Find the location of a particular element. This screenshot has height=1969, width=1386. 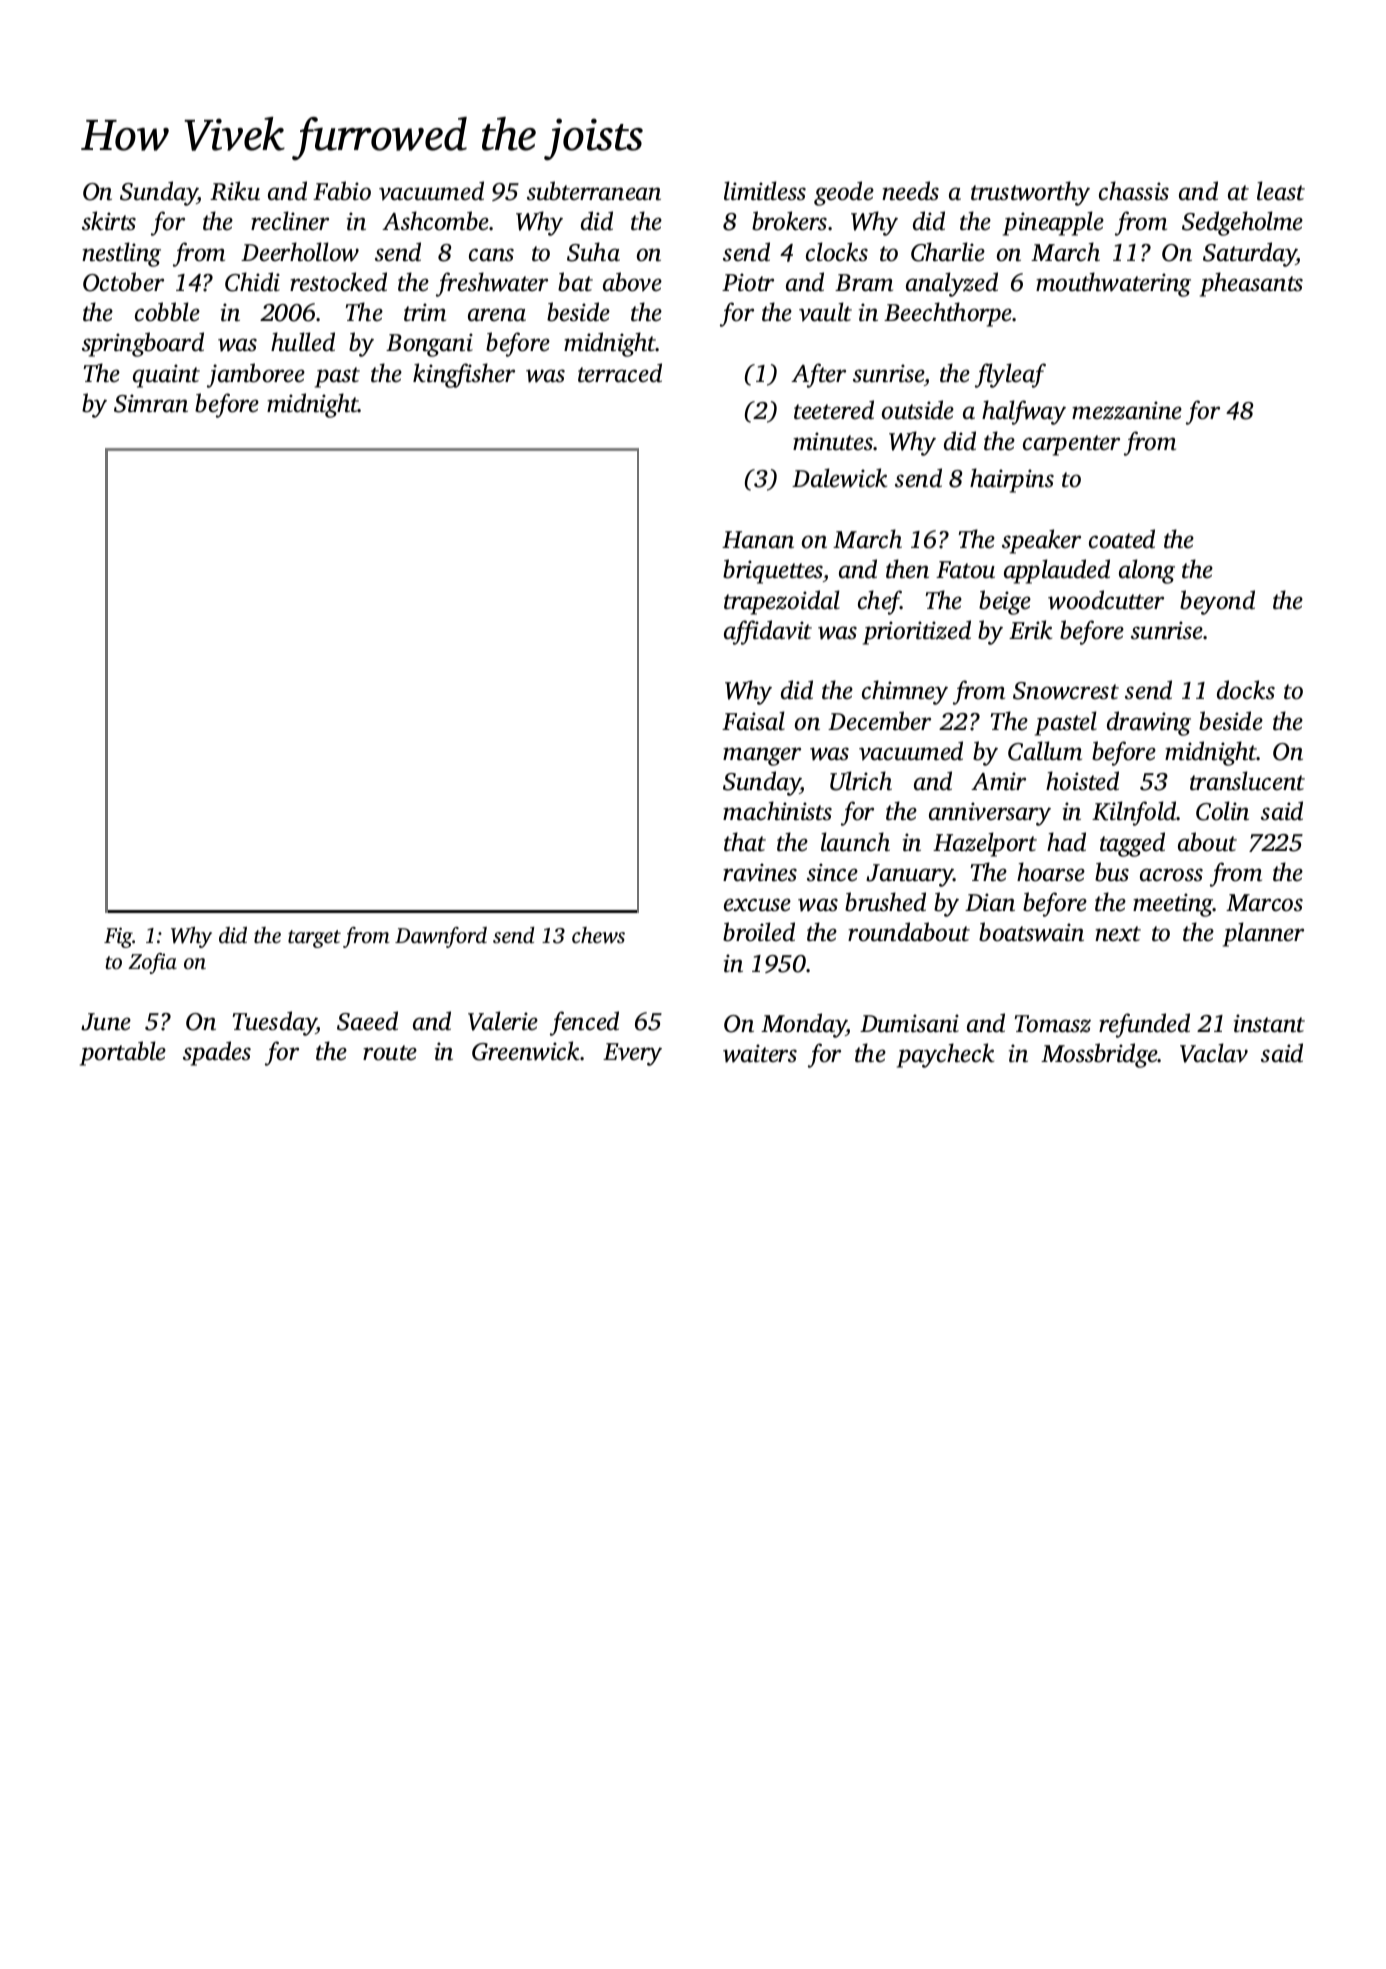

coated is located at coordinates (1122, 539).
